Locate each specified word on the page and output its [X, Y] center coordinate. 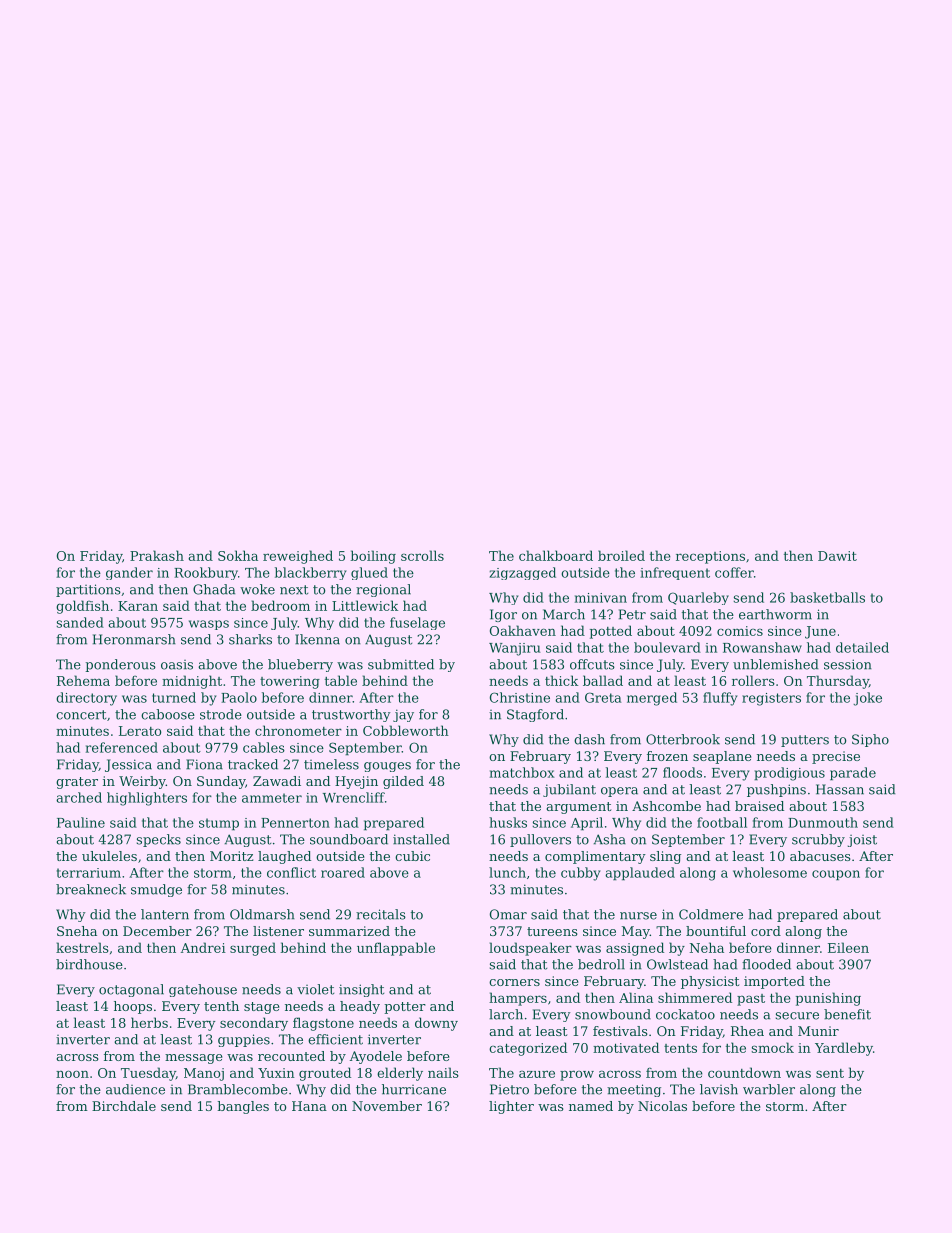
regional [383, 590]
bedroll [601, 964]
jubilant [569, 790]
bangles [243, 1107]
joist [862, 841]
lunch [507, 872]
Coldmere [711, 914]
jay [403, 715]
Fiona [204, 764]
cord [766, 931]
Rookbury [206, 573]
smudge [156, 890]
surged [253, 949]
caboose [168, 714]
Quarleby [698, 598]
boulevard [667, 647]
